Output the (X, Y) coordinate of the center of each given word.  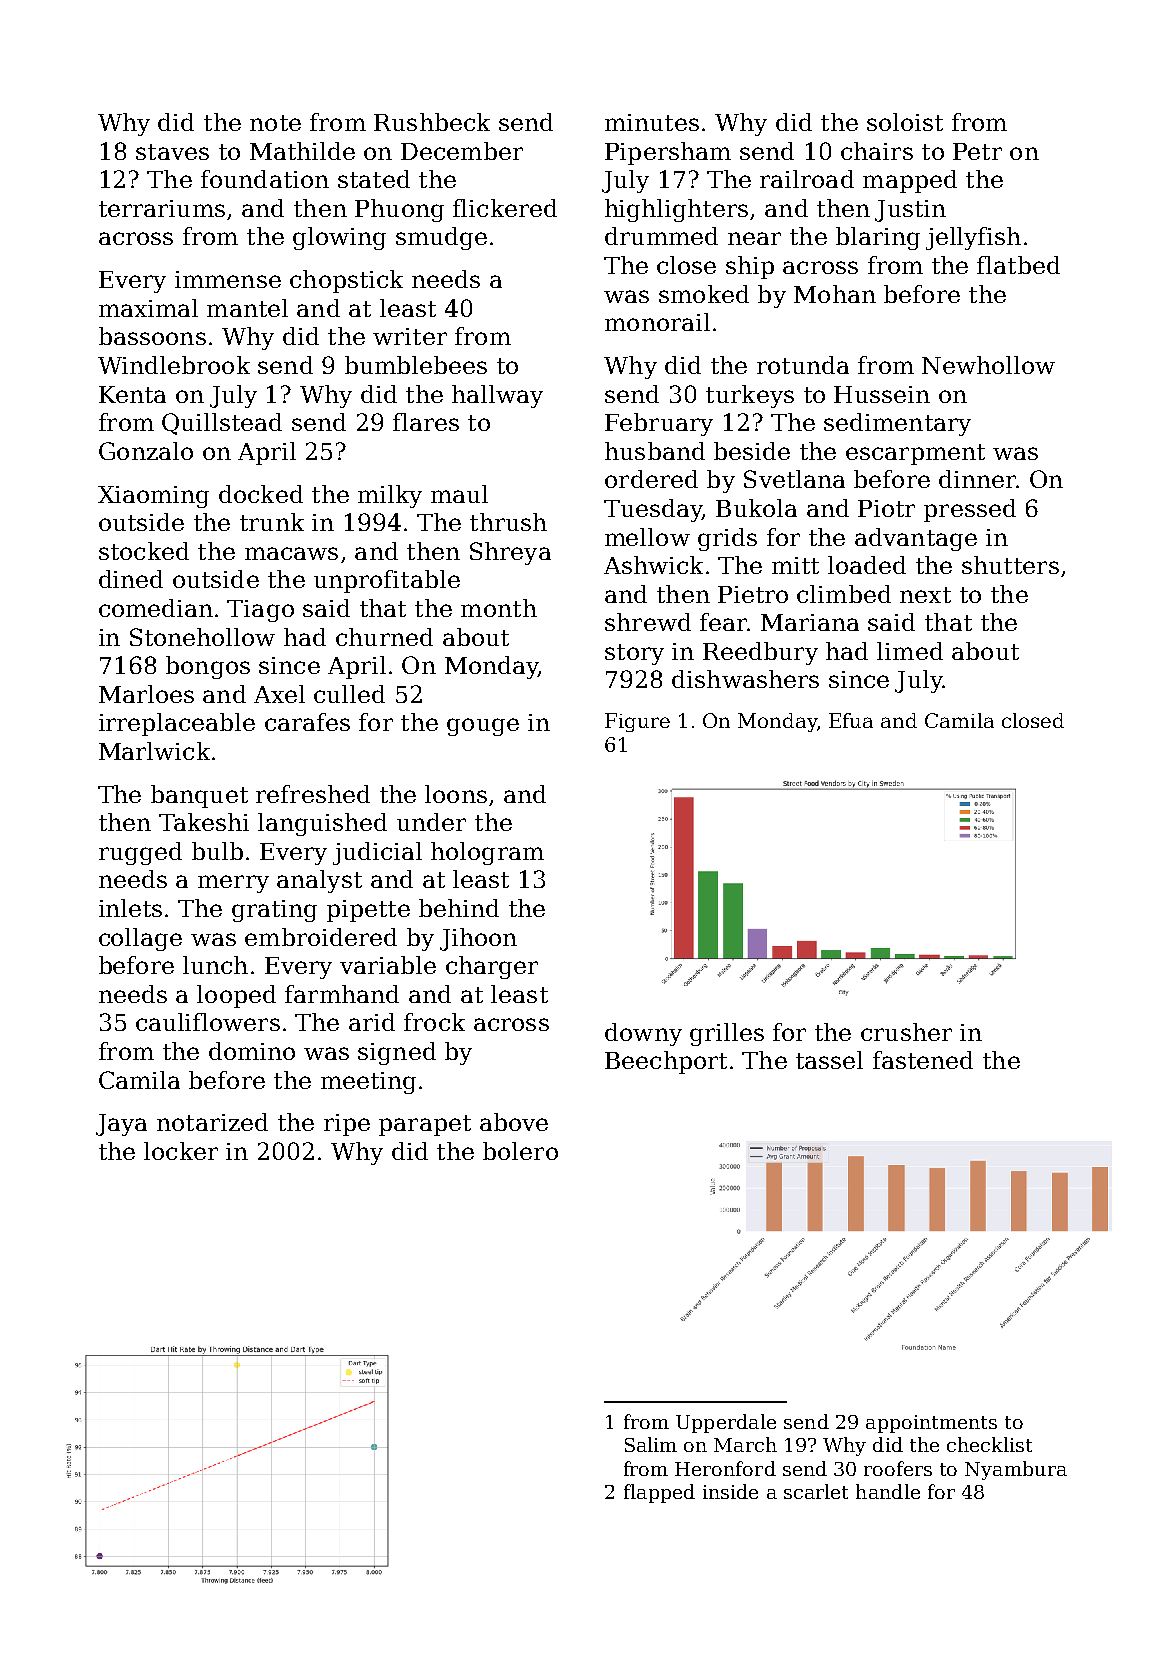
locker (181, 1151)
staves (172, 152)
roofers (898, 1468)
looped (236, 996)
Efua (851, 720)
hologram (487, 853)
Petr (977, 151)
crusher (906, 1032)
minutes (652, 122)
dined (131, 579)
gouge (483, 727)
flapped (659, 1493)
